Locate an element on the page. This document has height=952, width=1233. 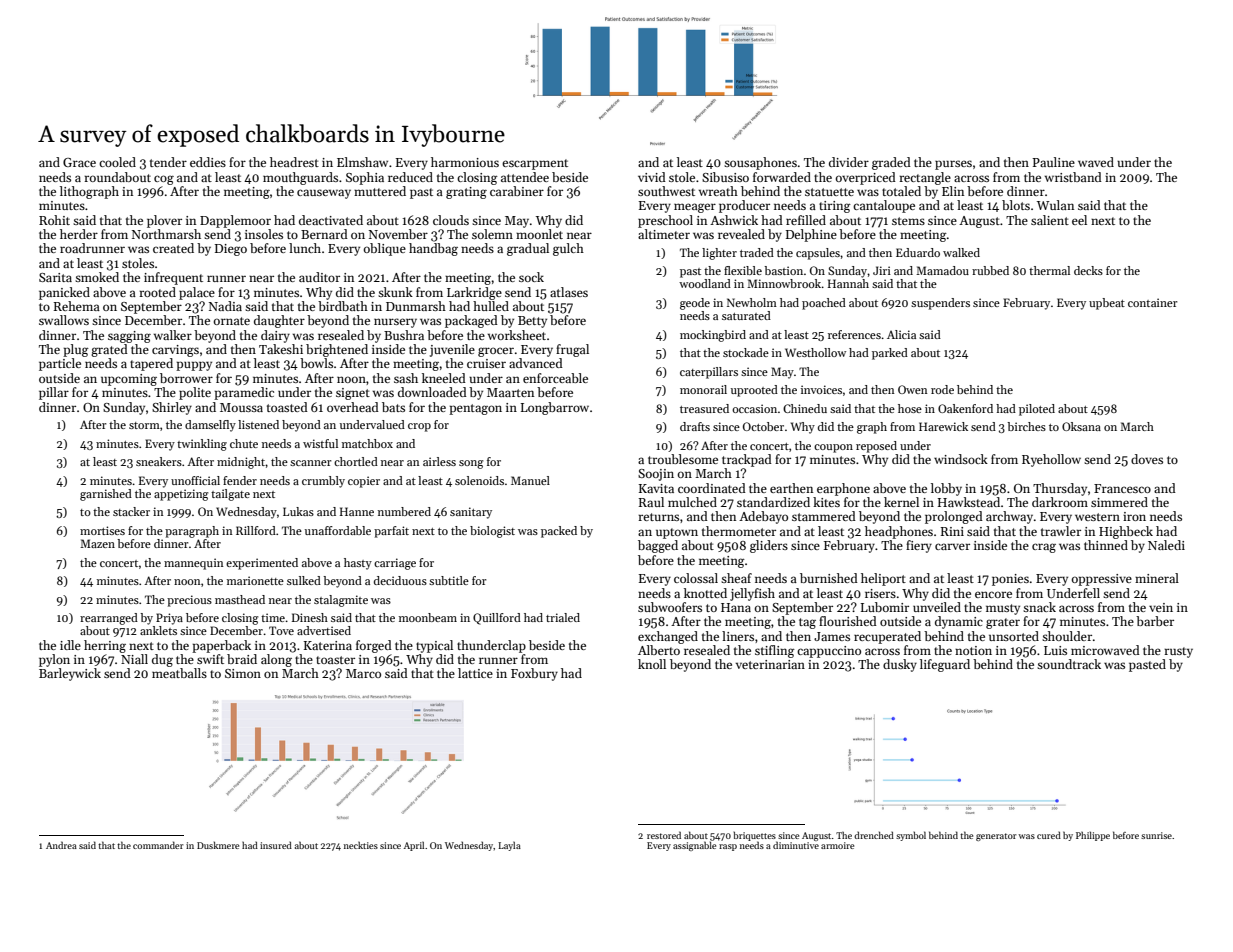
polite is located at coordinates (195, 393).
